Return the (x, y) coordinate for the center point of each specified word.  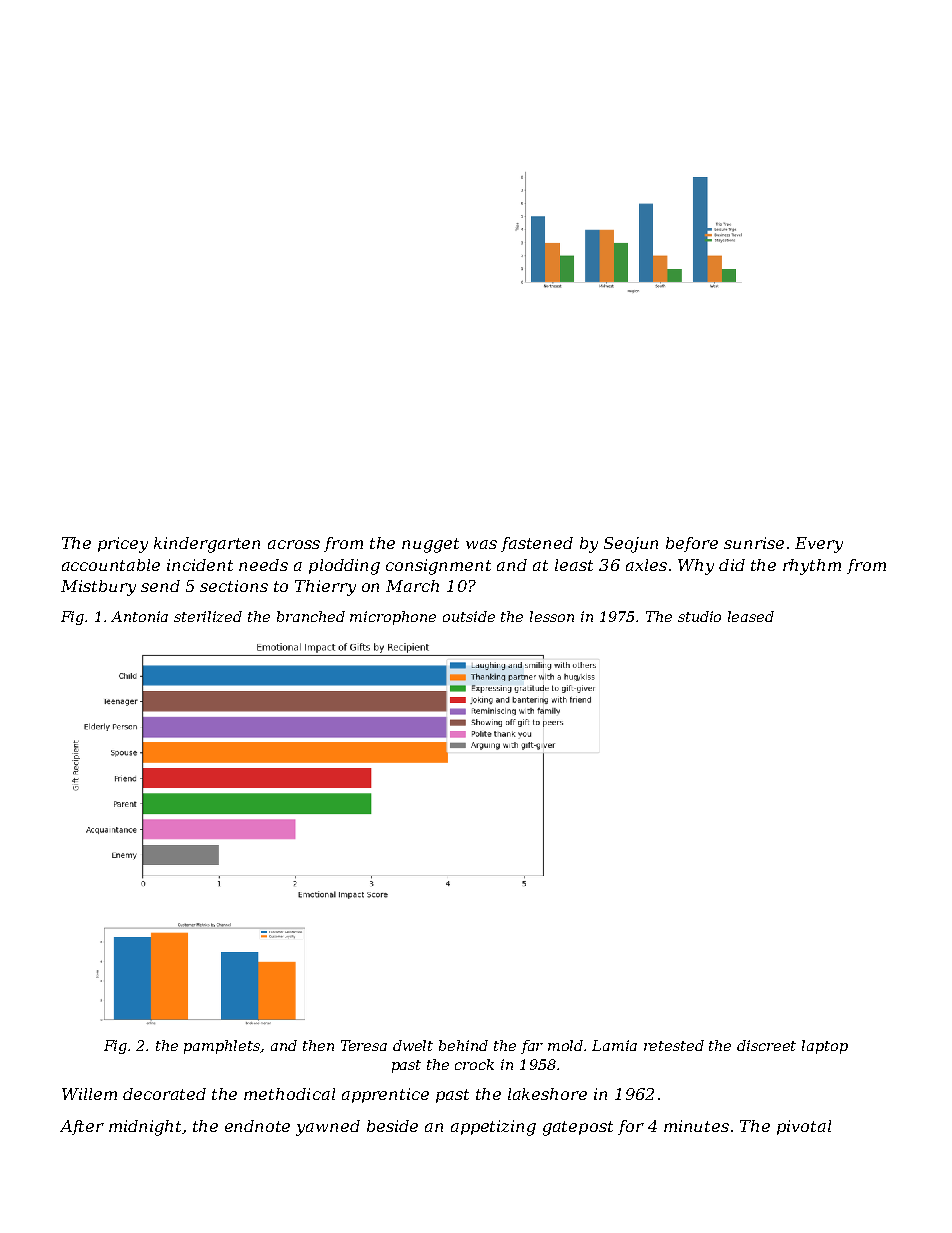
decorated (164, 1094)
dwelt (413, 1045)
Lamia (614, 1045)
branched (311, 616)
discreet (766, 1045)
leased (751, 616)
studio (699, 616)
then (318, 1045)
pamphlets (222, 1047)
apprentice (385, 1095)
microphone (393, 618)
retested (674, 1045)
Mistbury (98, 588)
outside (469, 616)
